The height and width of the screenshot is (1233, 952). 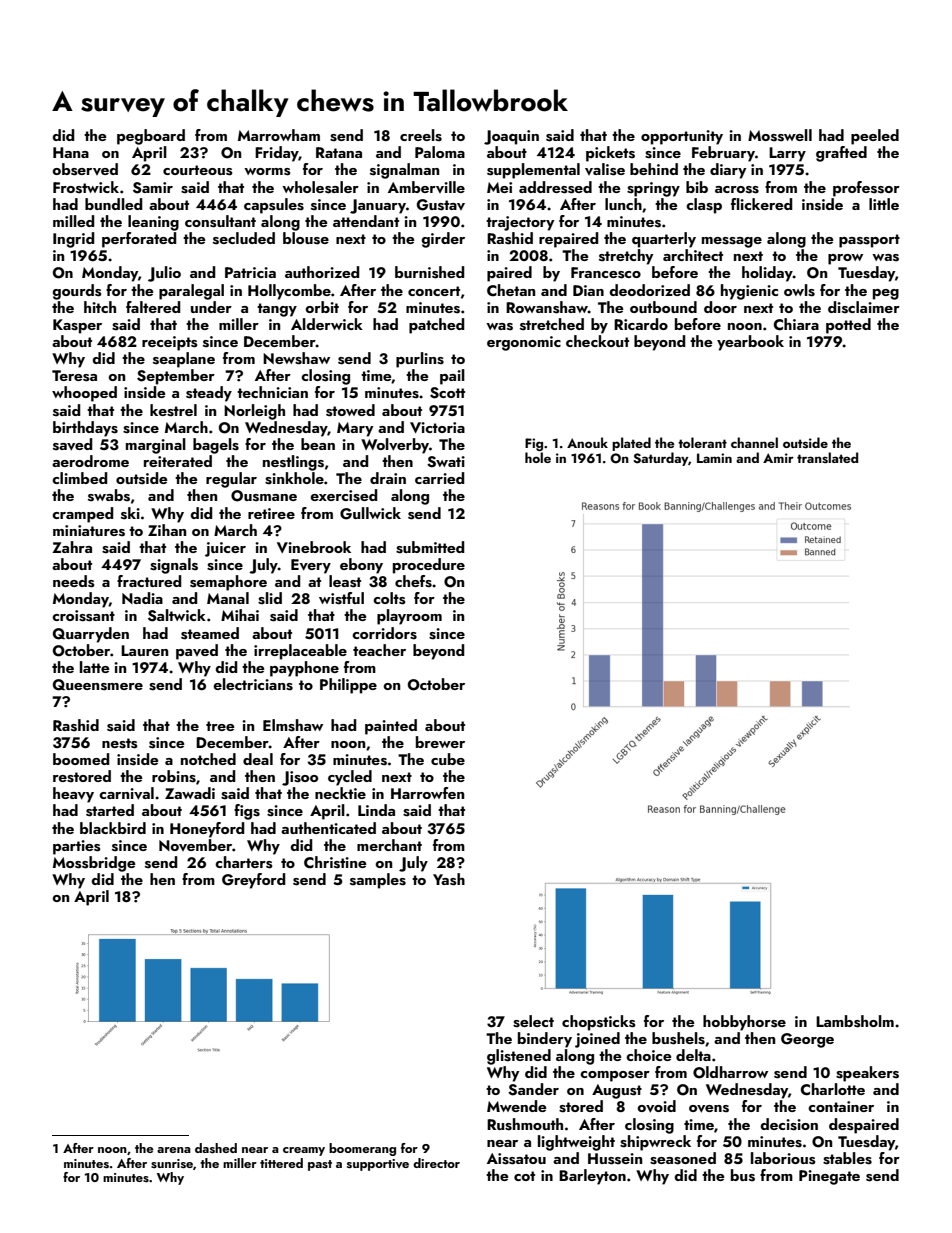 What do you see at coordinates (378, 1165) in the screenshot?
I see `supportive` at bounding box center [378, 1165].
